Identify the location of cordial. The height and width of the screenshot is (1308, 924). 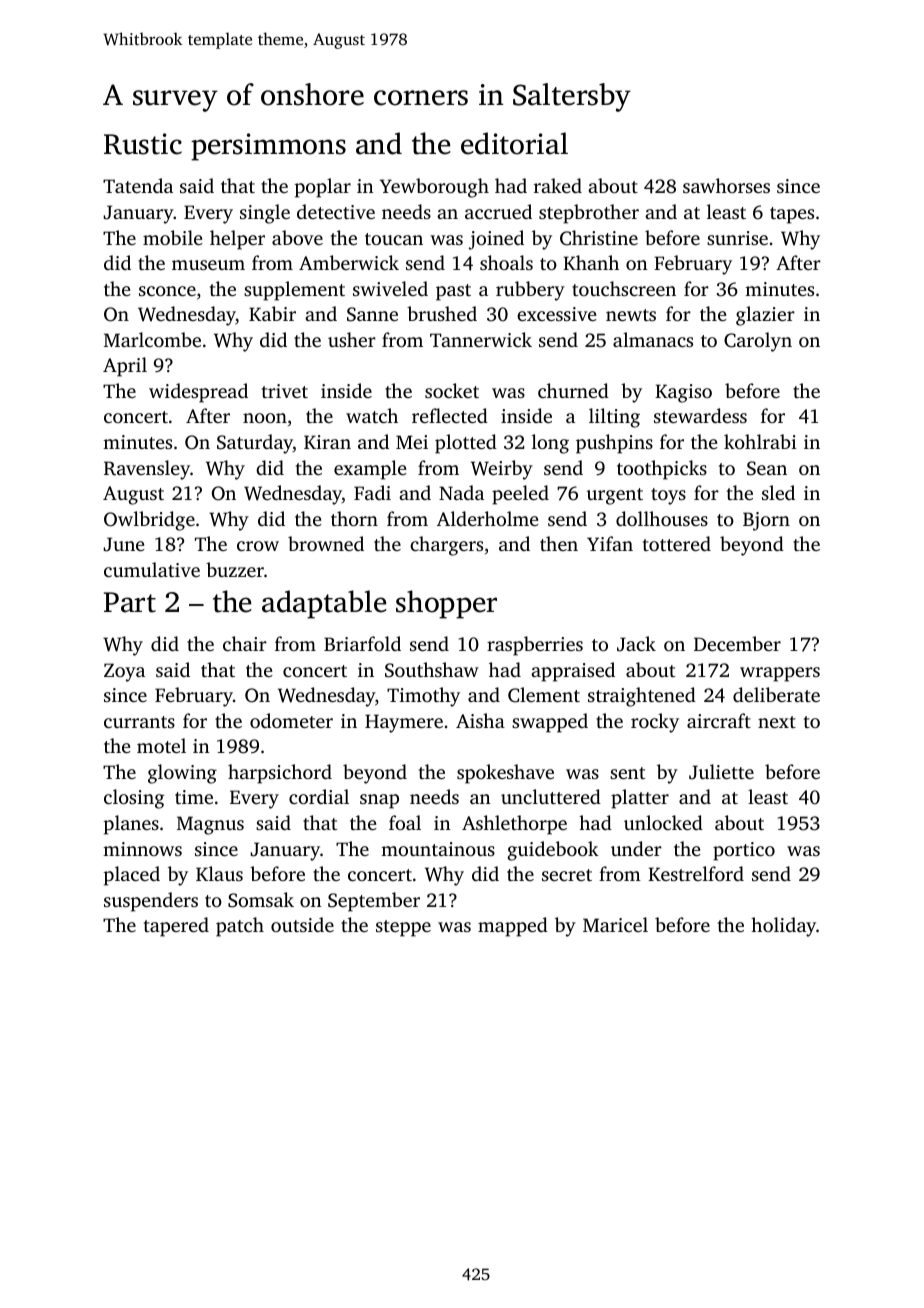
(319, 796).
